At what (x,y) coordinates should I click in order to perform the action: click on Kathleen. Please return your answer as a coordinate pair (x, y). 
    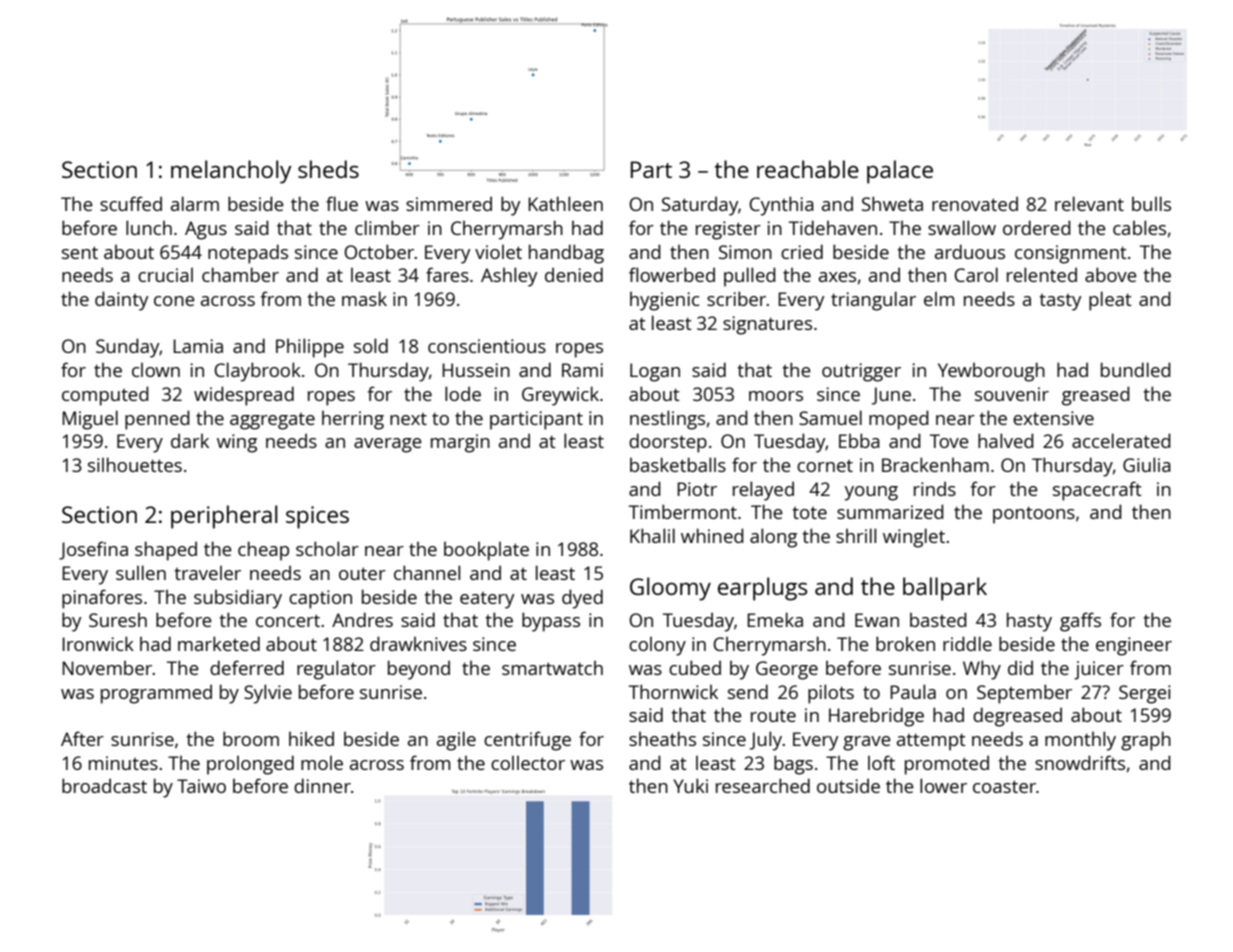
    Looking at the image, I should click on (565, 203).
